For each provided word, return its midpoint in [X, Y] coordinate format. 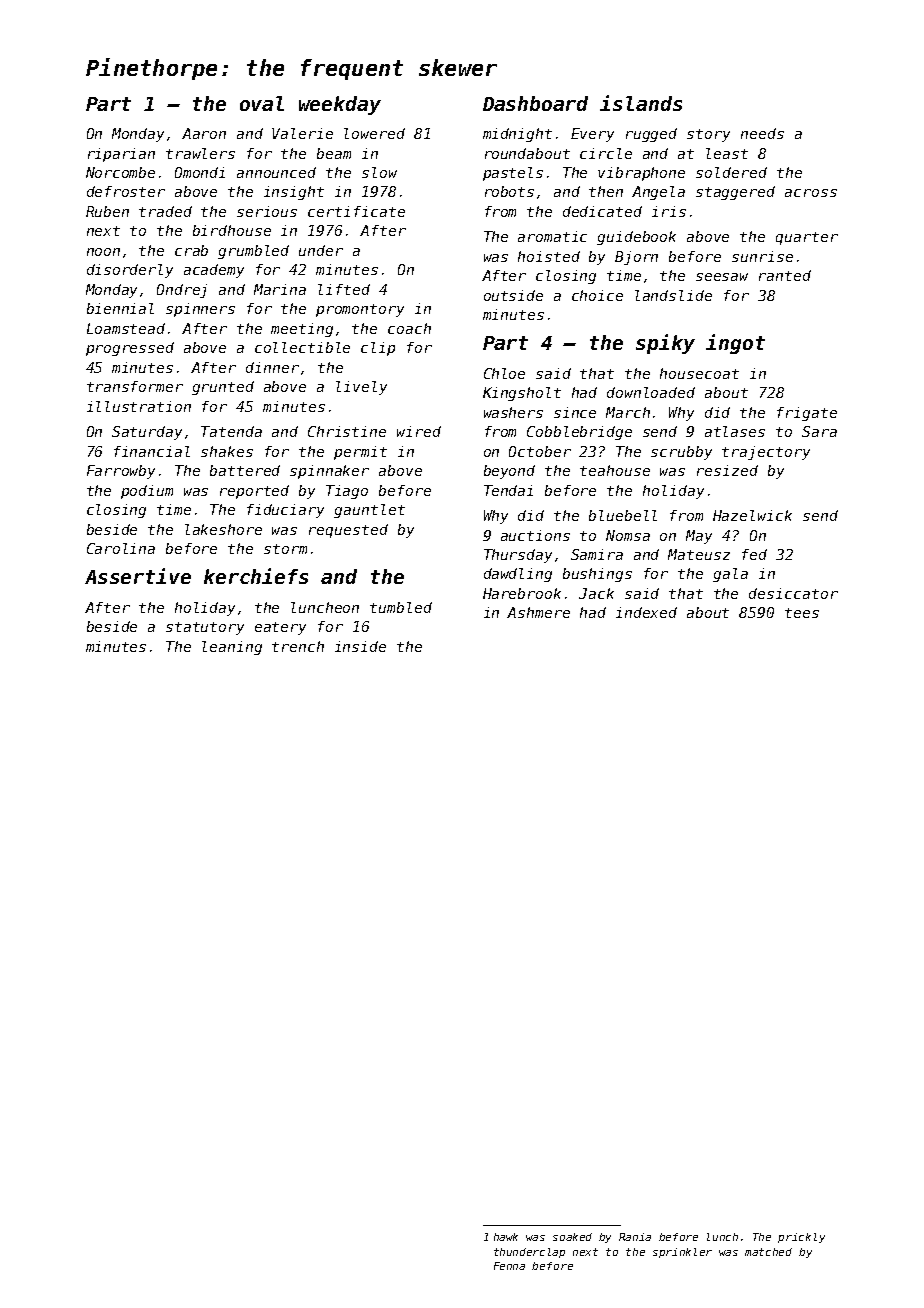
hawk [506, 1237]
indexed [646, 612]
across [811, 193]
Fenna [509, 1266]
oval [262, 103]
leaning [232, 648]
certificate [356, 211]
